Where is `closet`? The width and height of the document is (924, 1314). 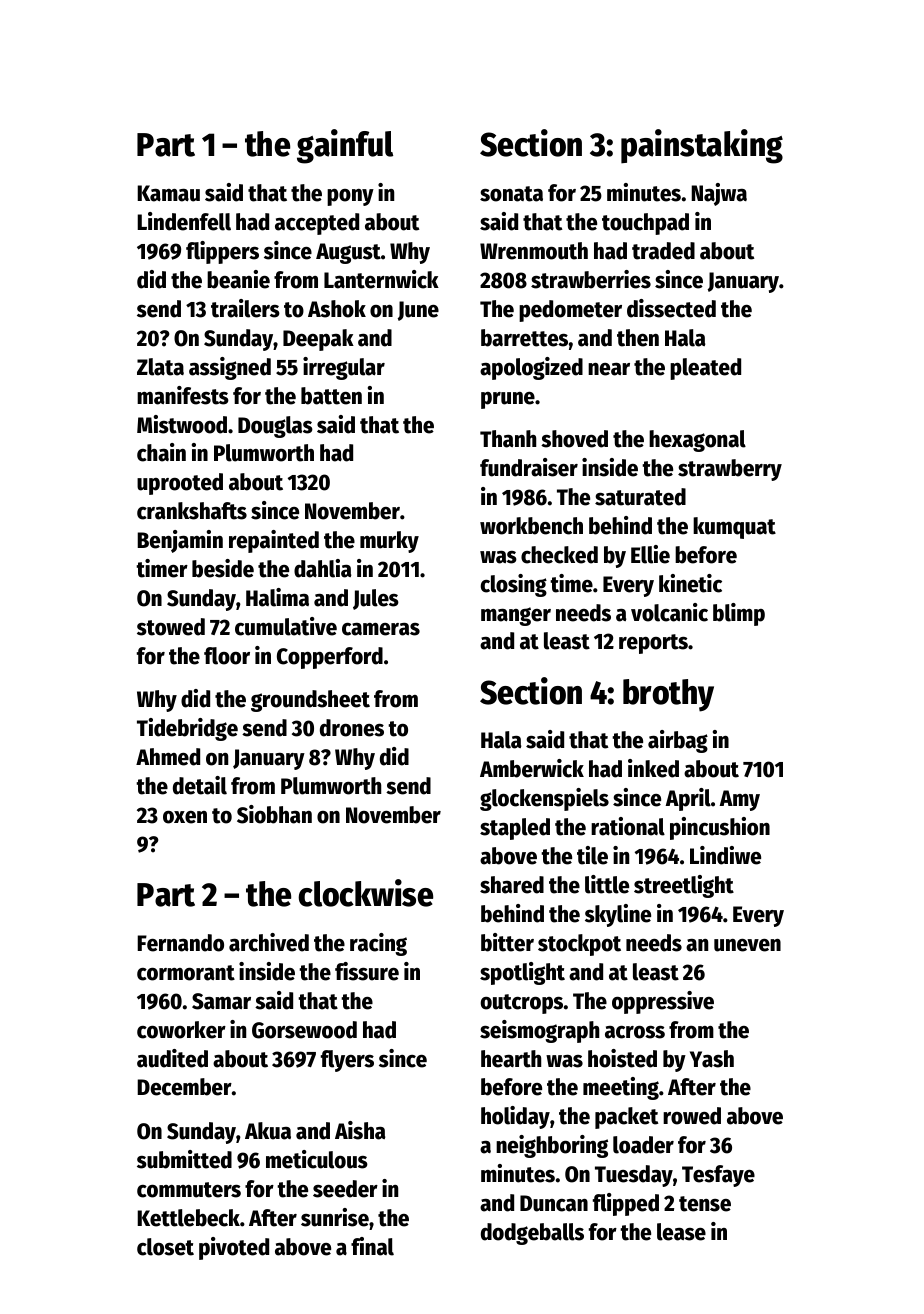 closet is located at coordinates (165, 1247).
